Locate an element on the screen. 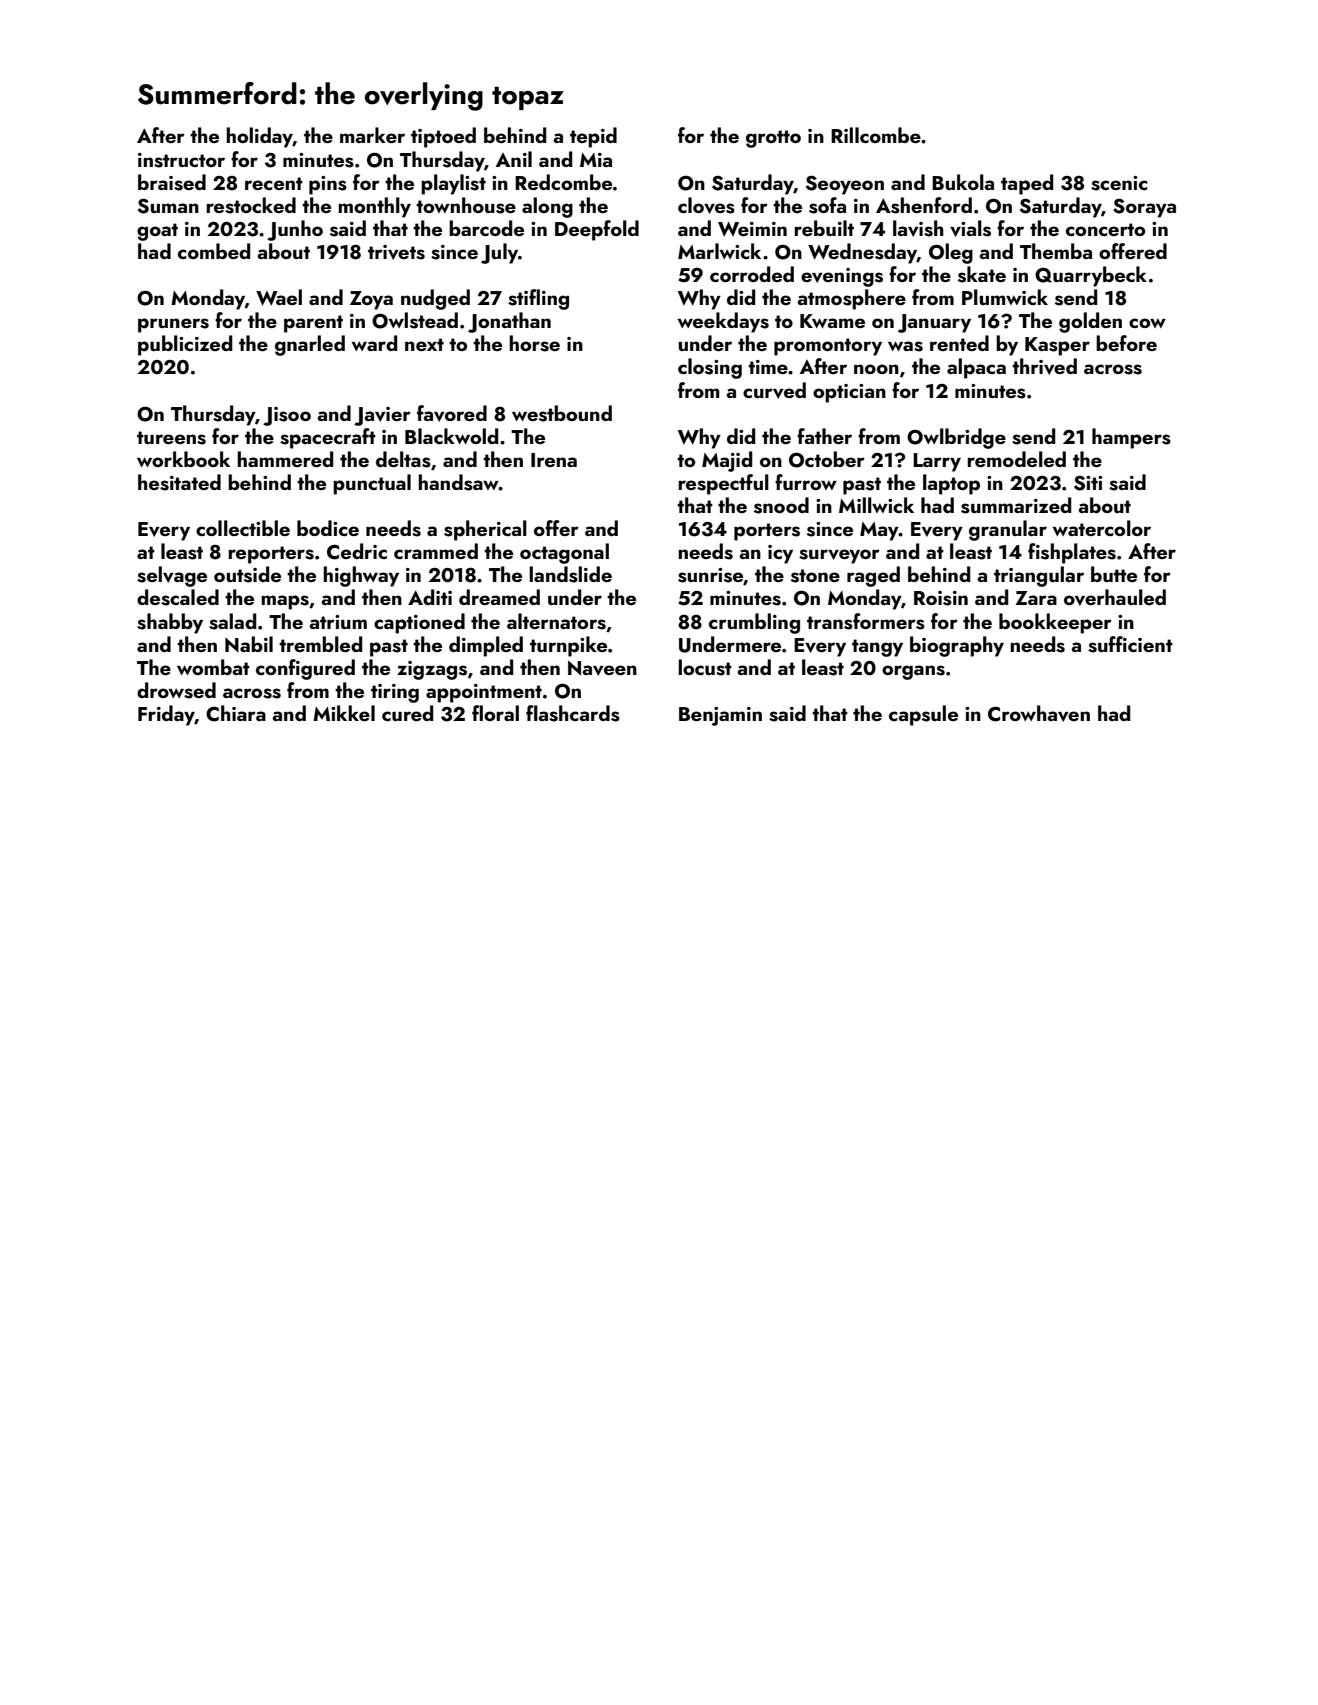  combed is located at coordinates (214, 251).
